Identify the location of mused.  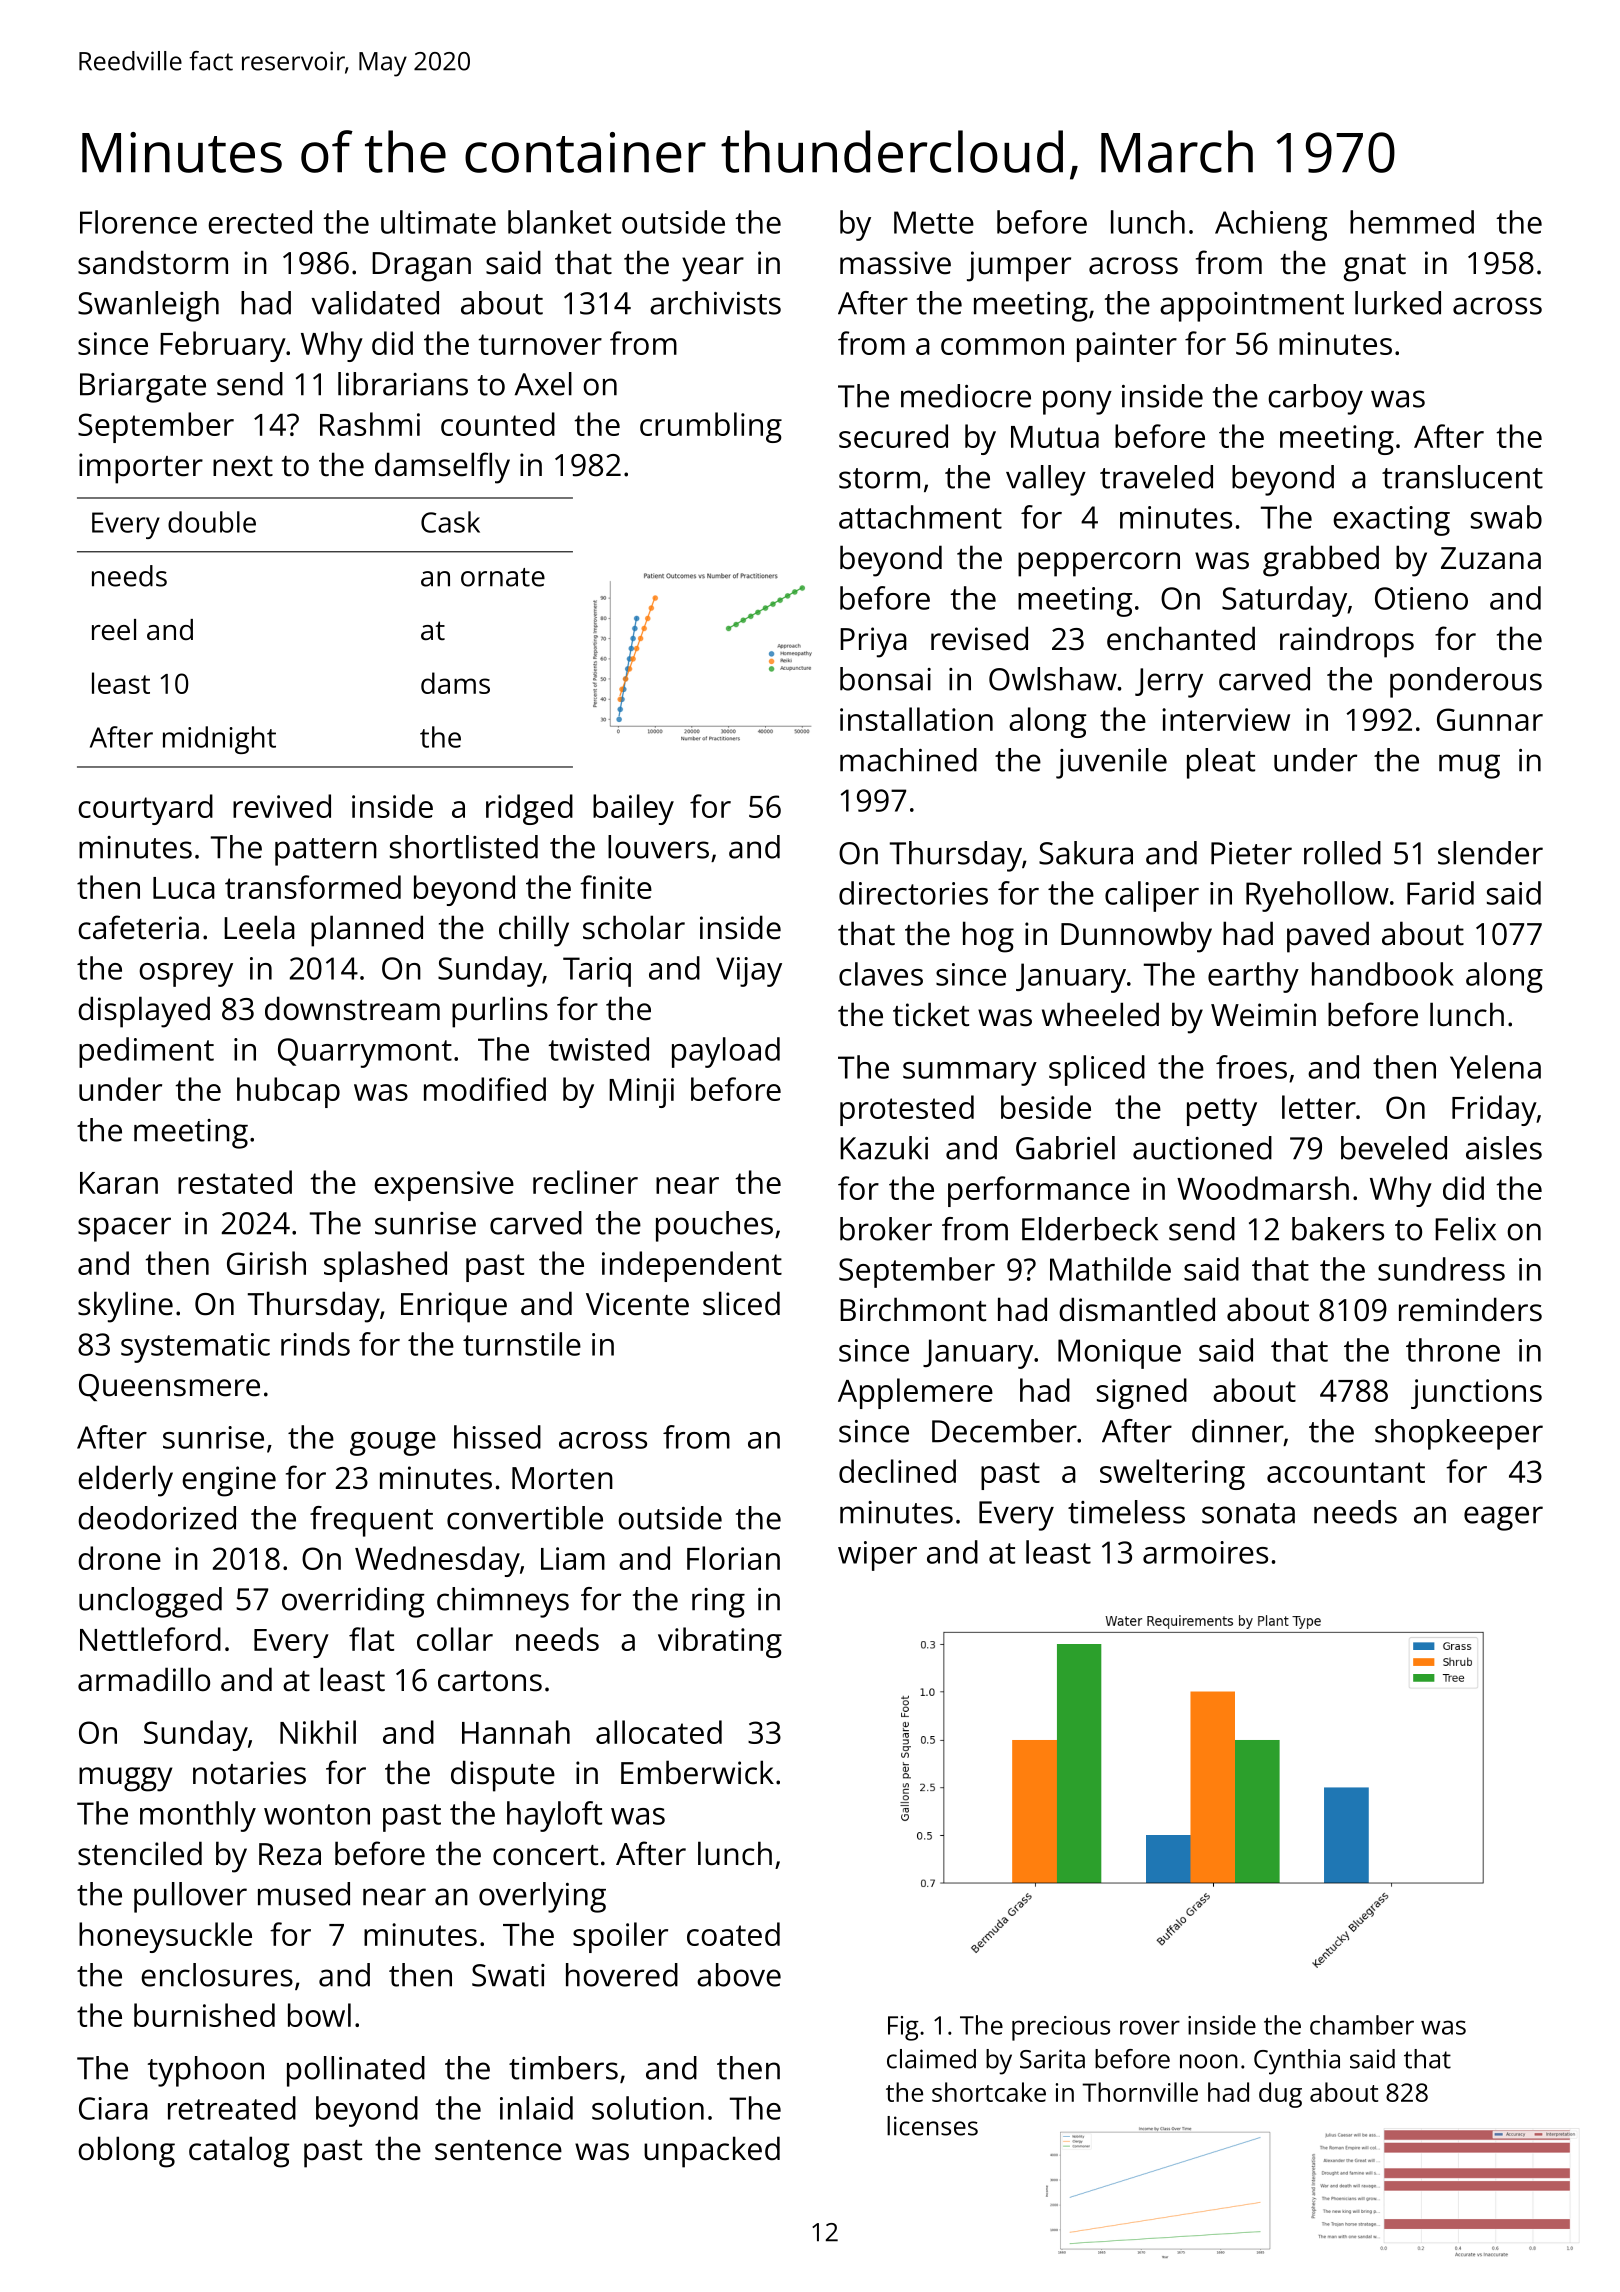
(304, 1894).
